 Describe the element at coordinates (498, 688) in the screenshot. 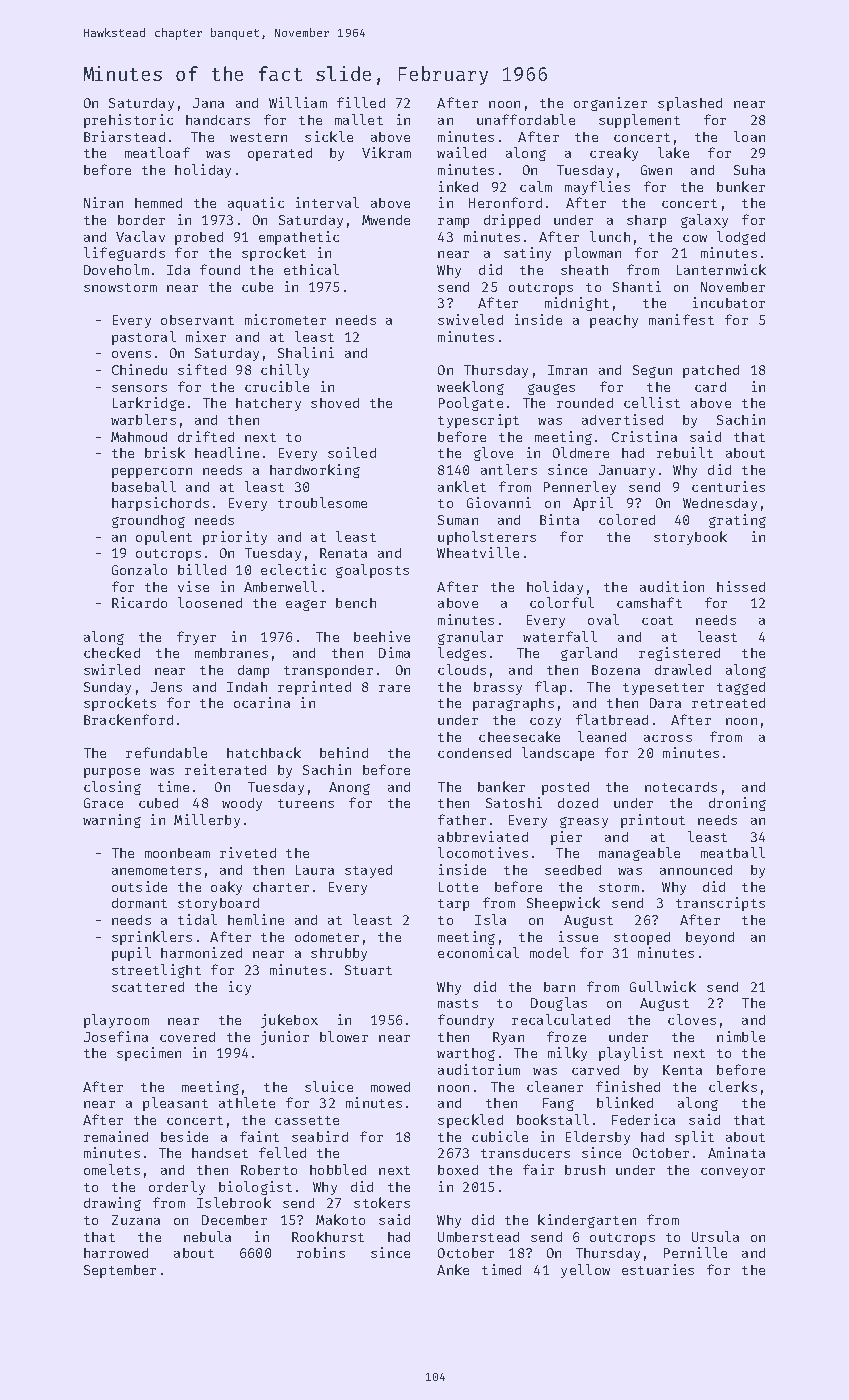

I see `brassy` at that location.
